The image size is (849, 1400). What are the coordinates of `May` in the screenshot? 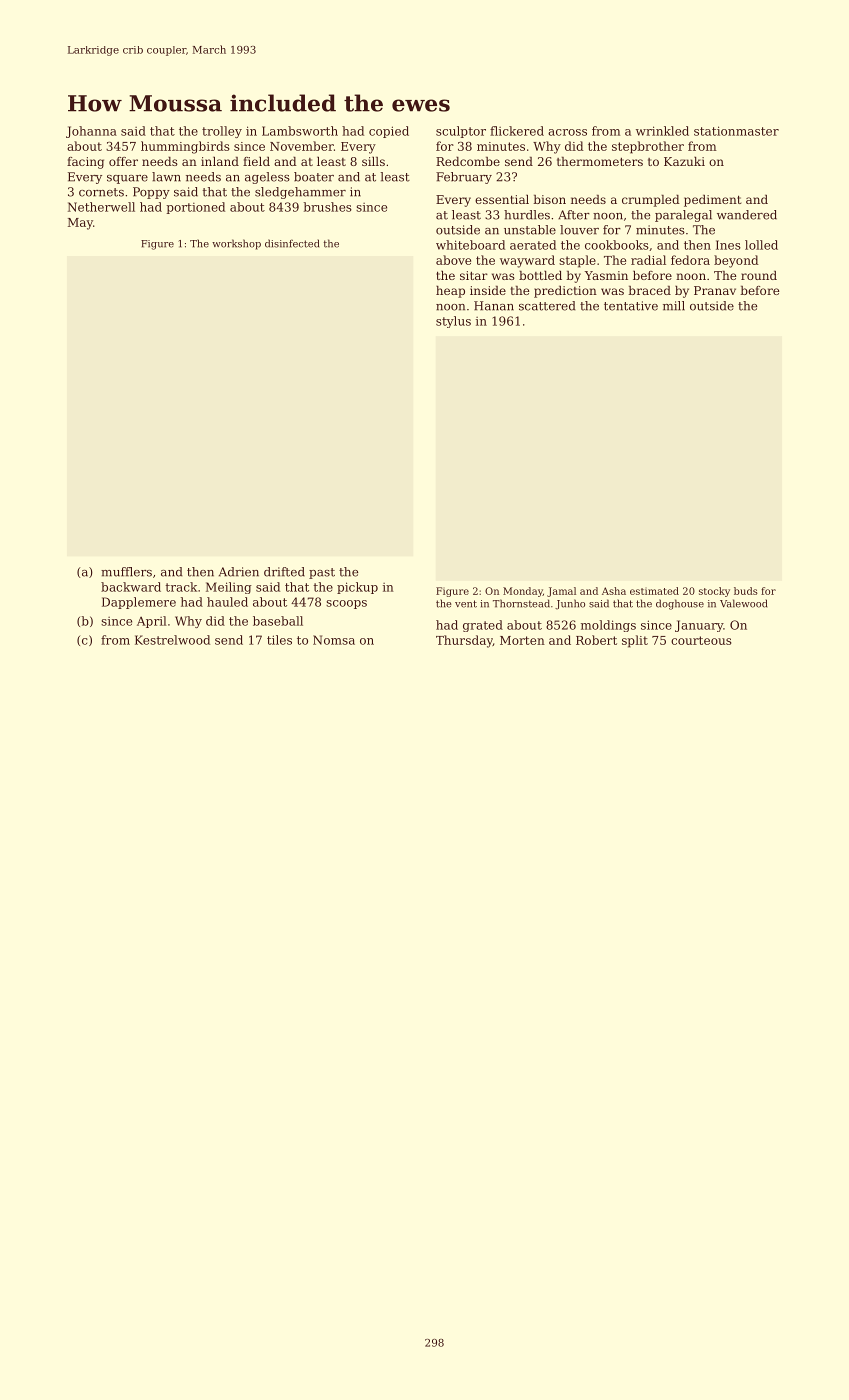 It's located at (80, 224).
